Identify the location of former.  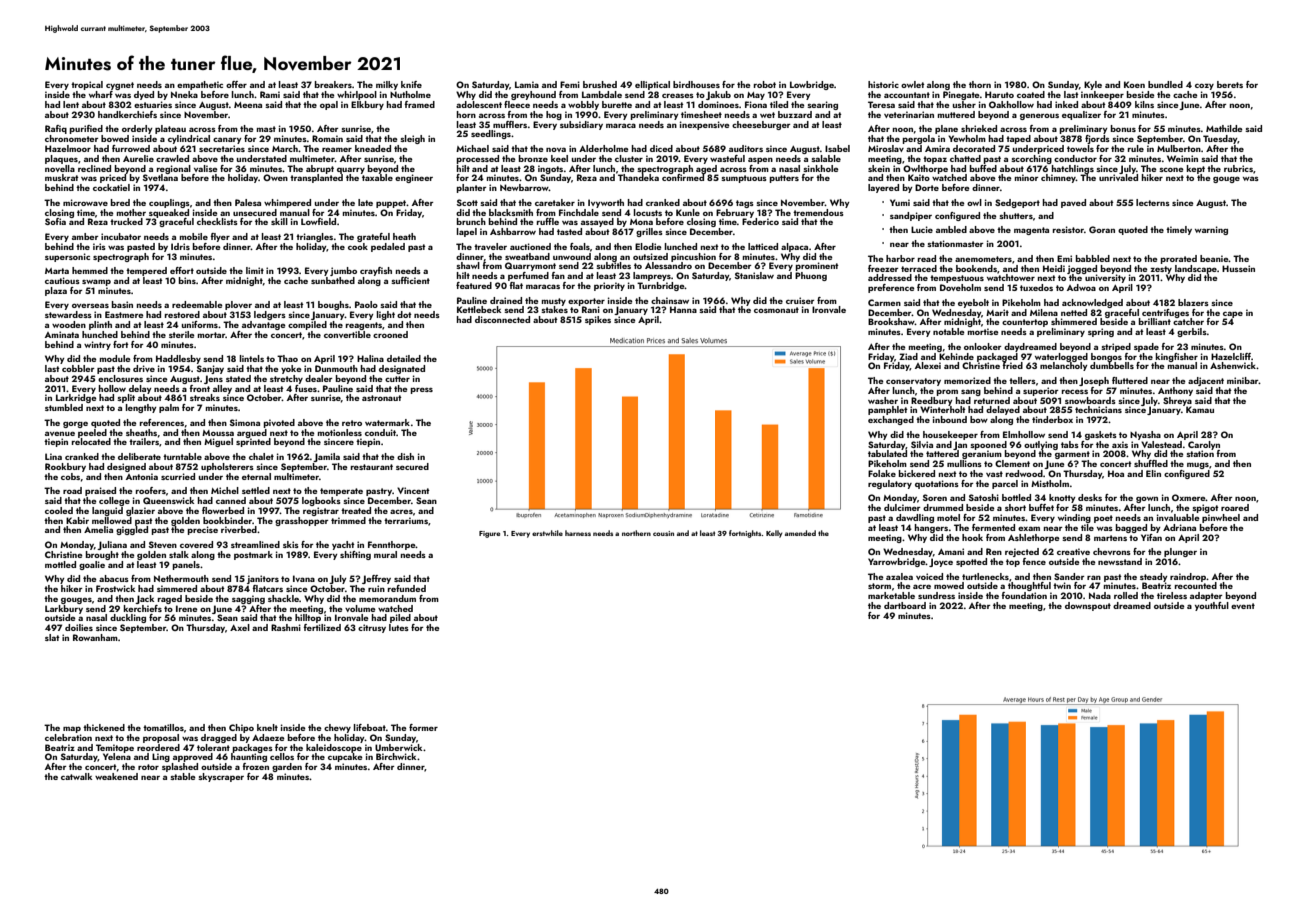
(423, 727).
